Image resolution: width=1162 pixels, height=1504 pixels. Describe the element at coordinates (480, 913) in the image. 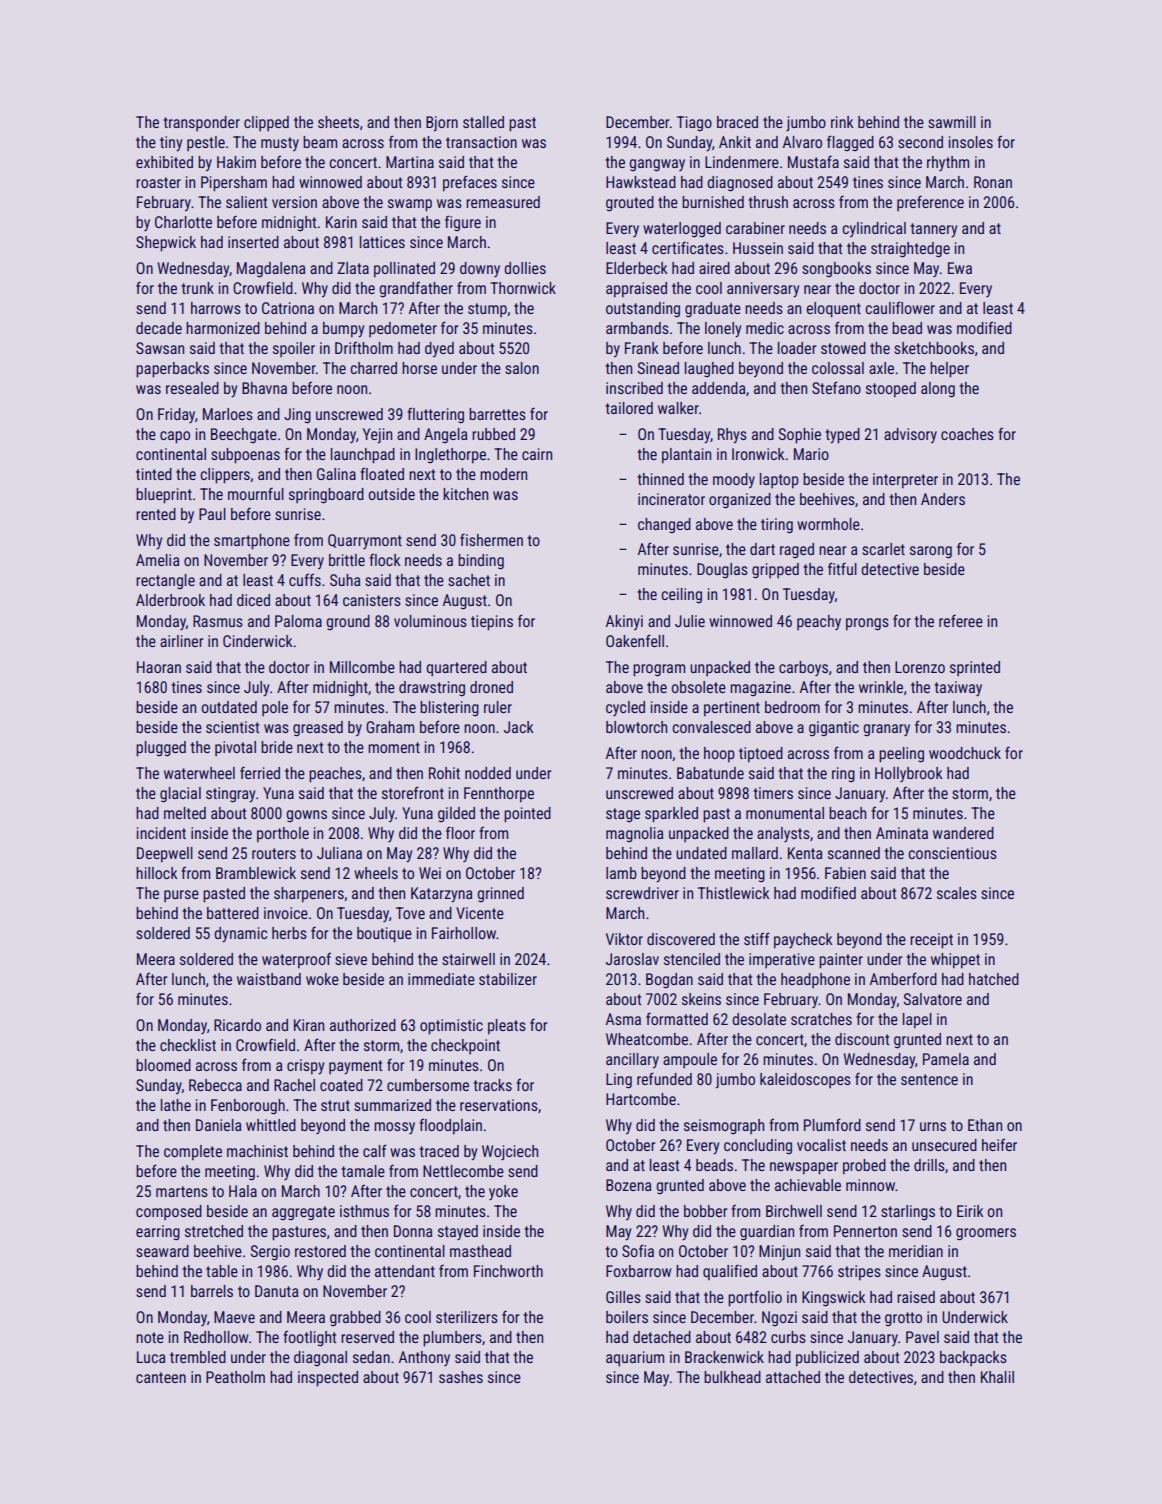

I see `Vicente` at that location.
